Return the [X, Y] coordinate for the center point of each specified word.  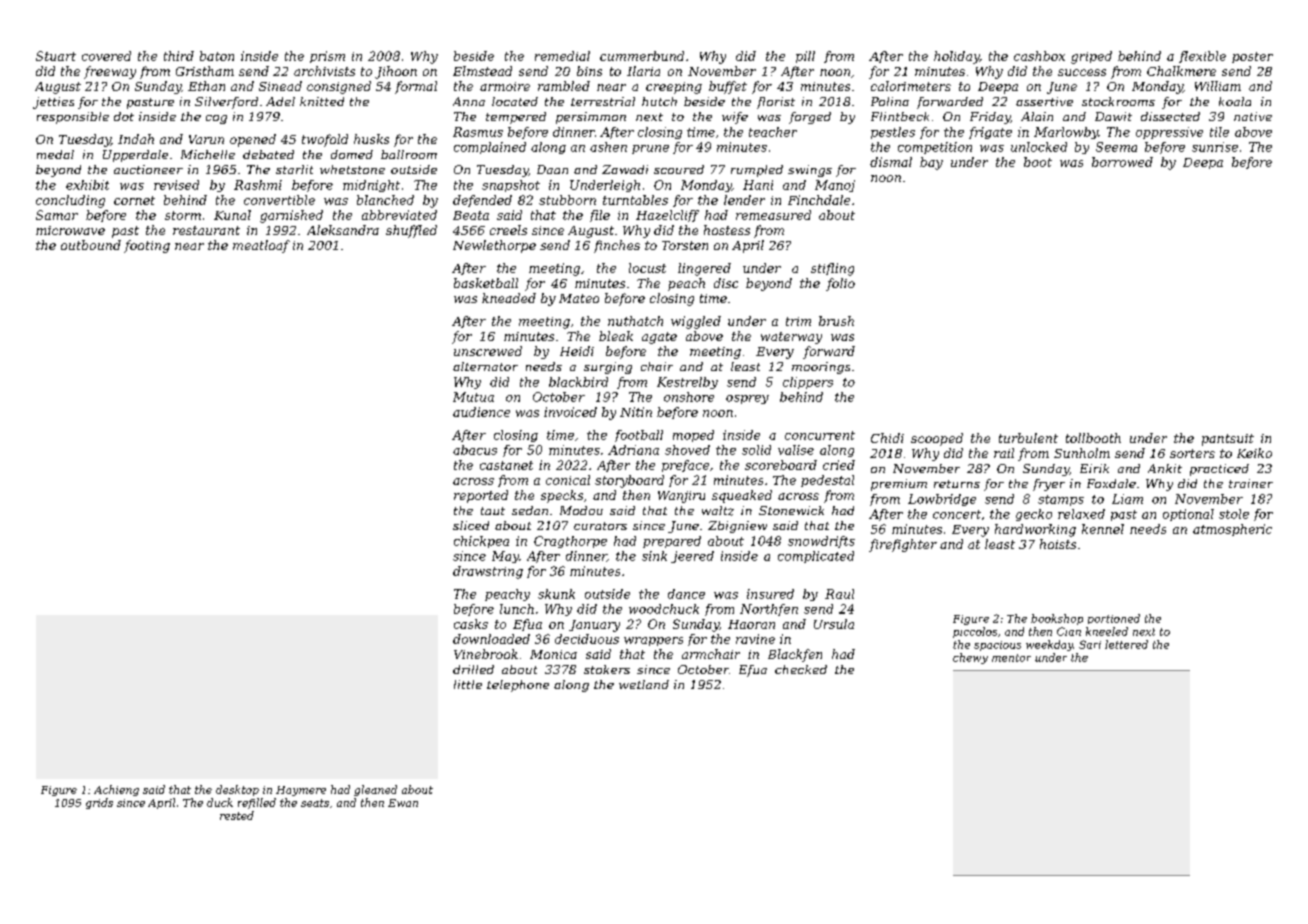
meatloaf [261, 246]
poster [1252, 57]
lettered [1126, 644]
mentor [1011, 658]
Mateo [579, 298]
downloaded [491, 639]
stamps [1061, 500]
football [639, 436]
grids [99, 803]
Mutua [473, 397]
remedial [562, 56]
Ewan [403, 803]
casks [471, 624]
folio [840, 284]
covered [106, 56]
